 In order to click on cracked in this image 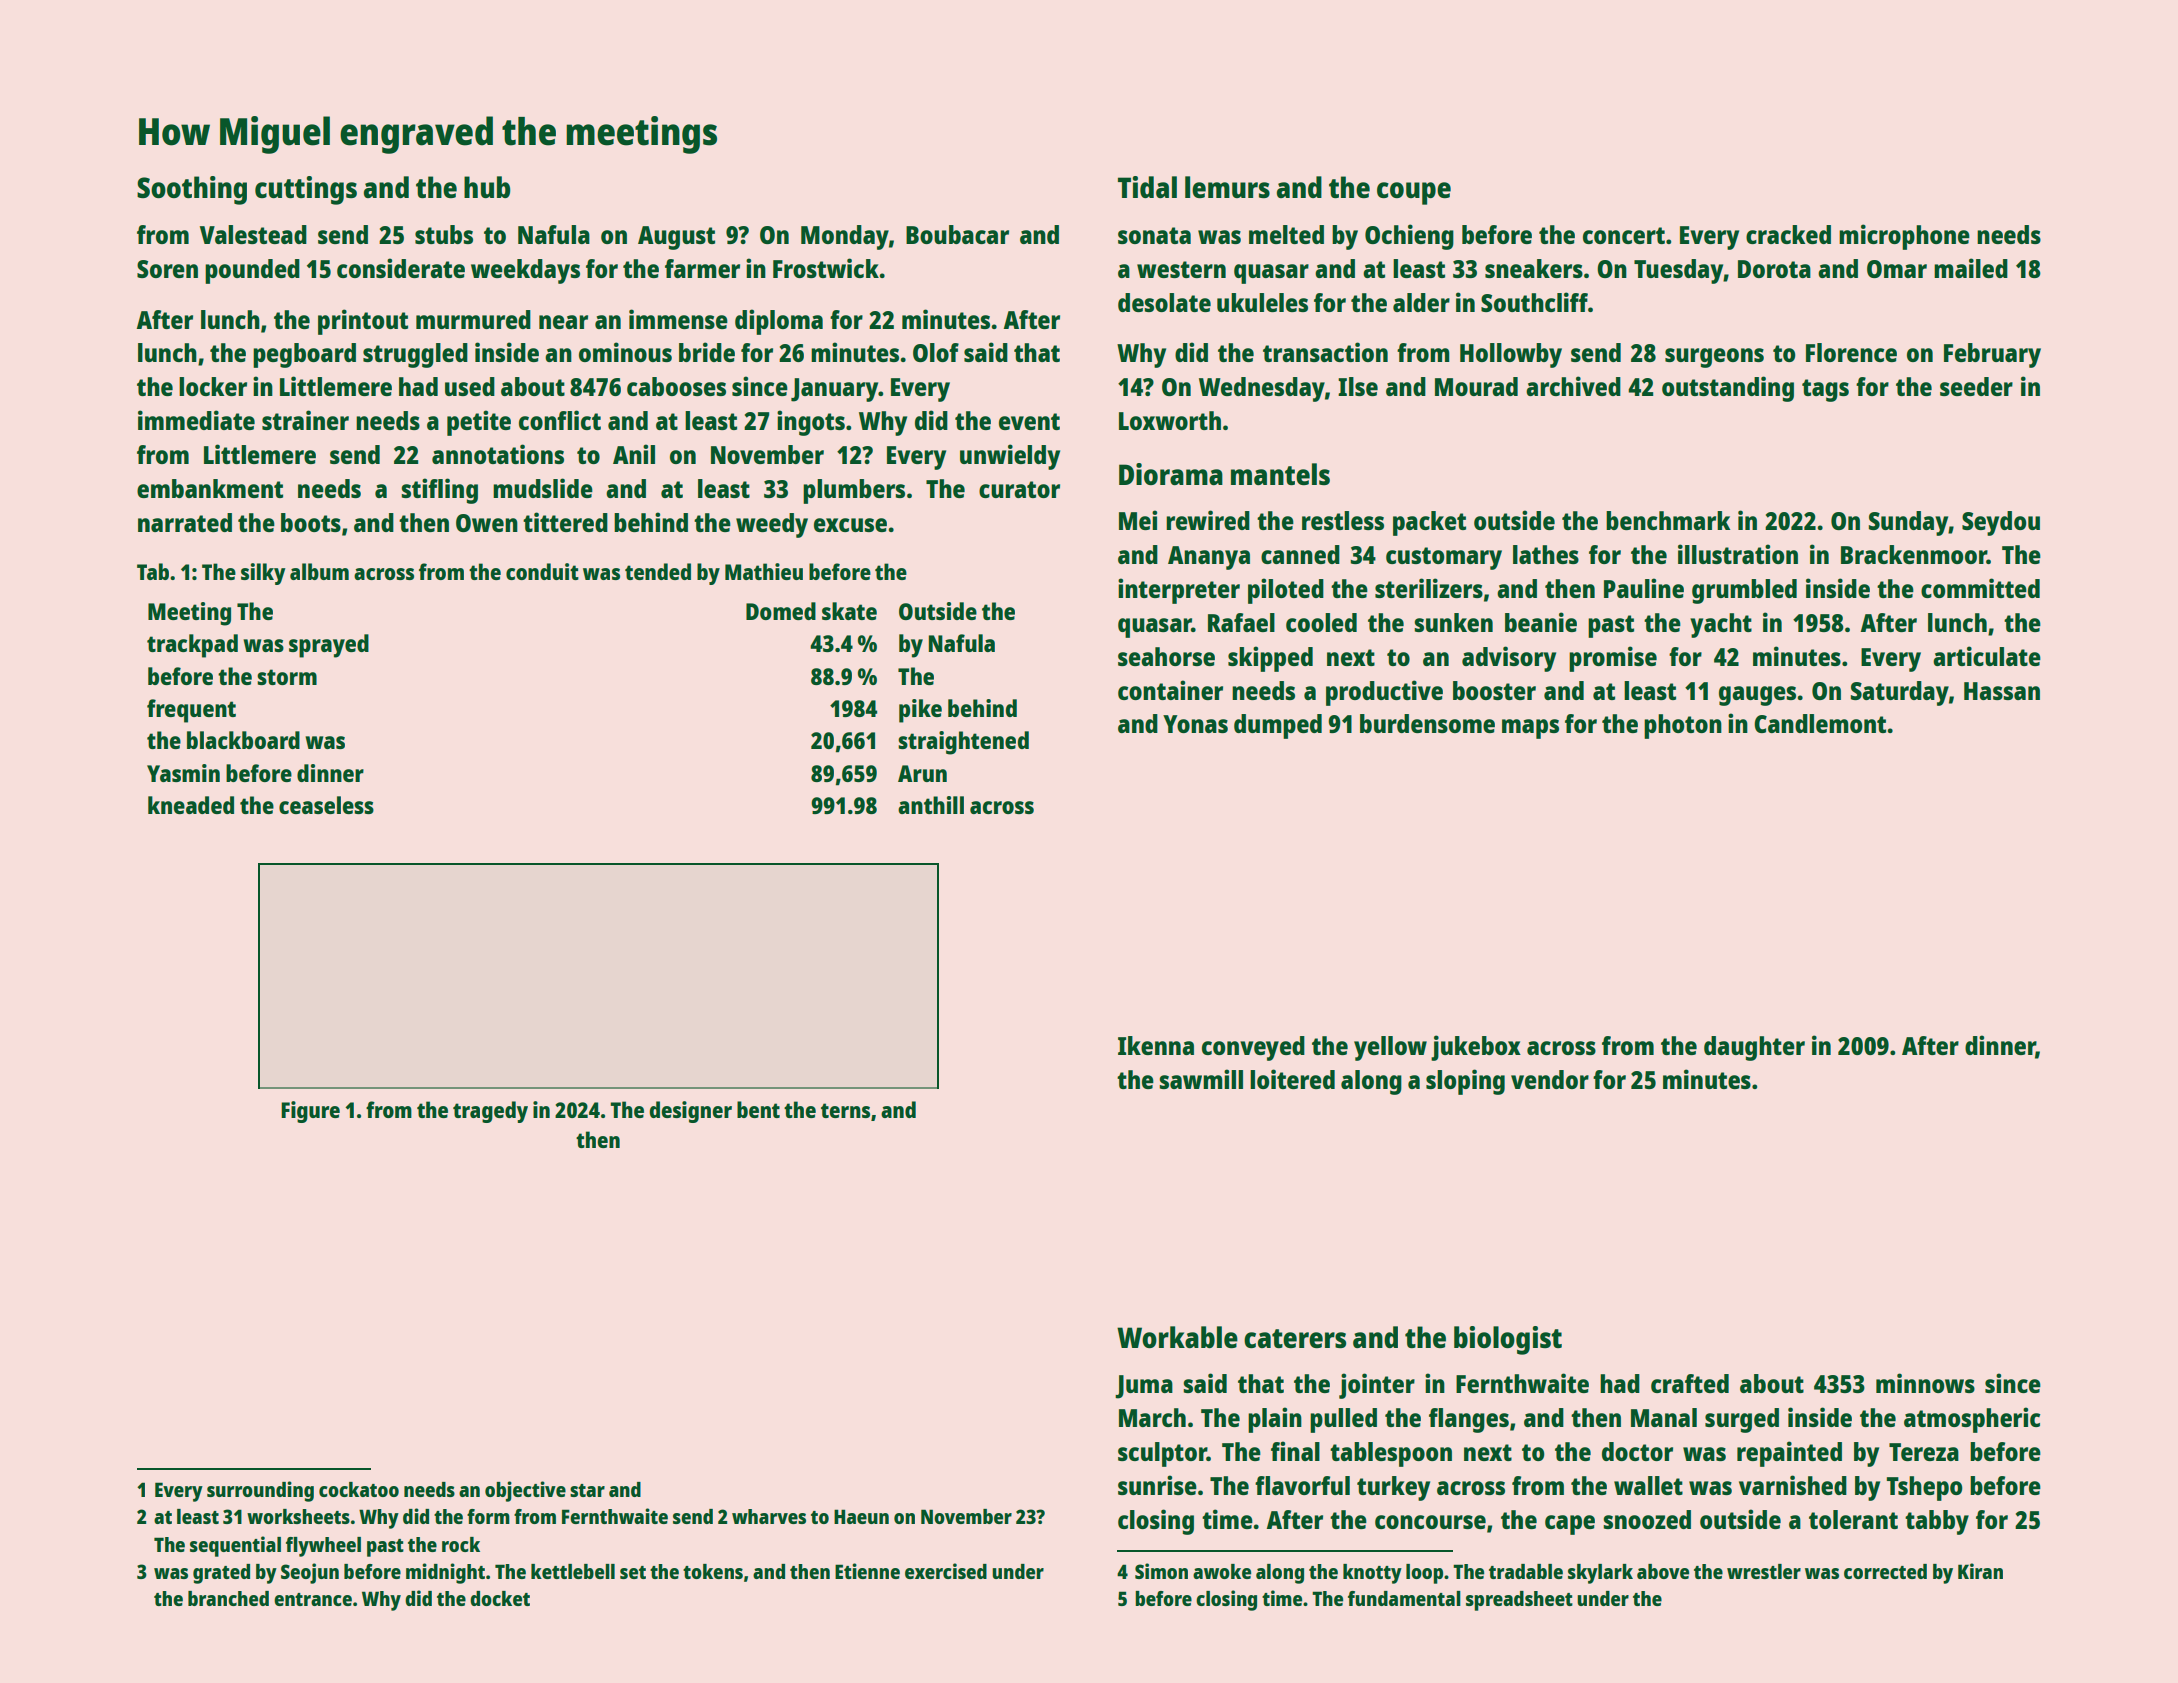, I will do `click(1788, 234)`.
